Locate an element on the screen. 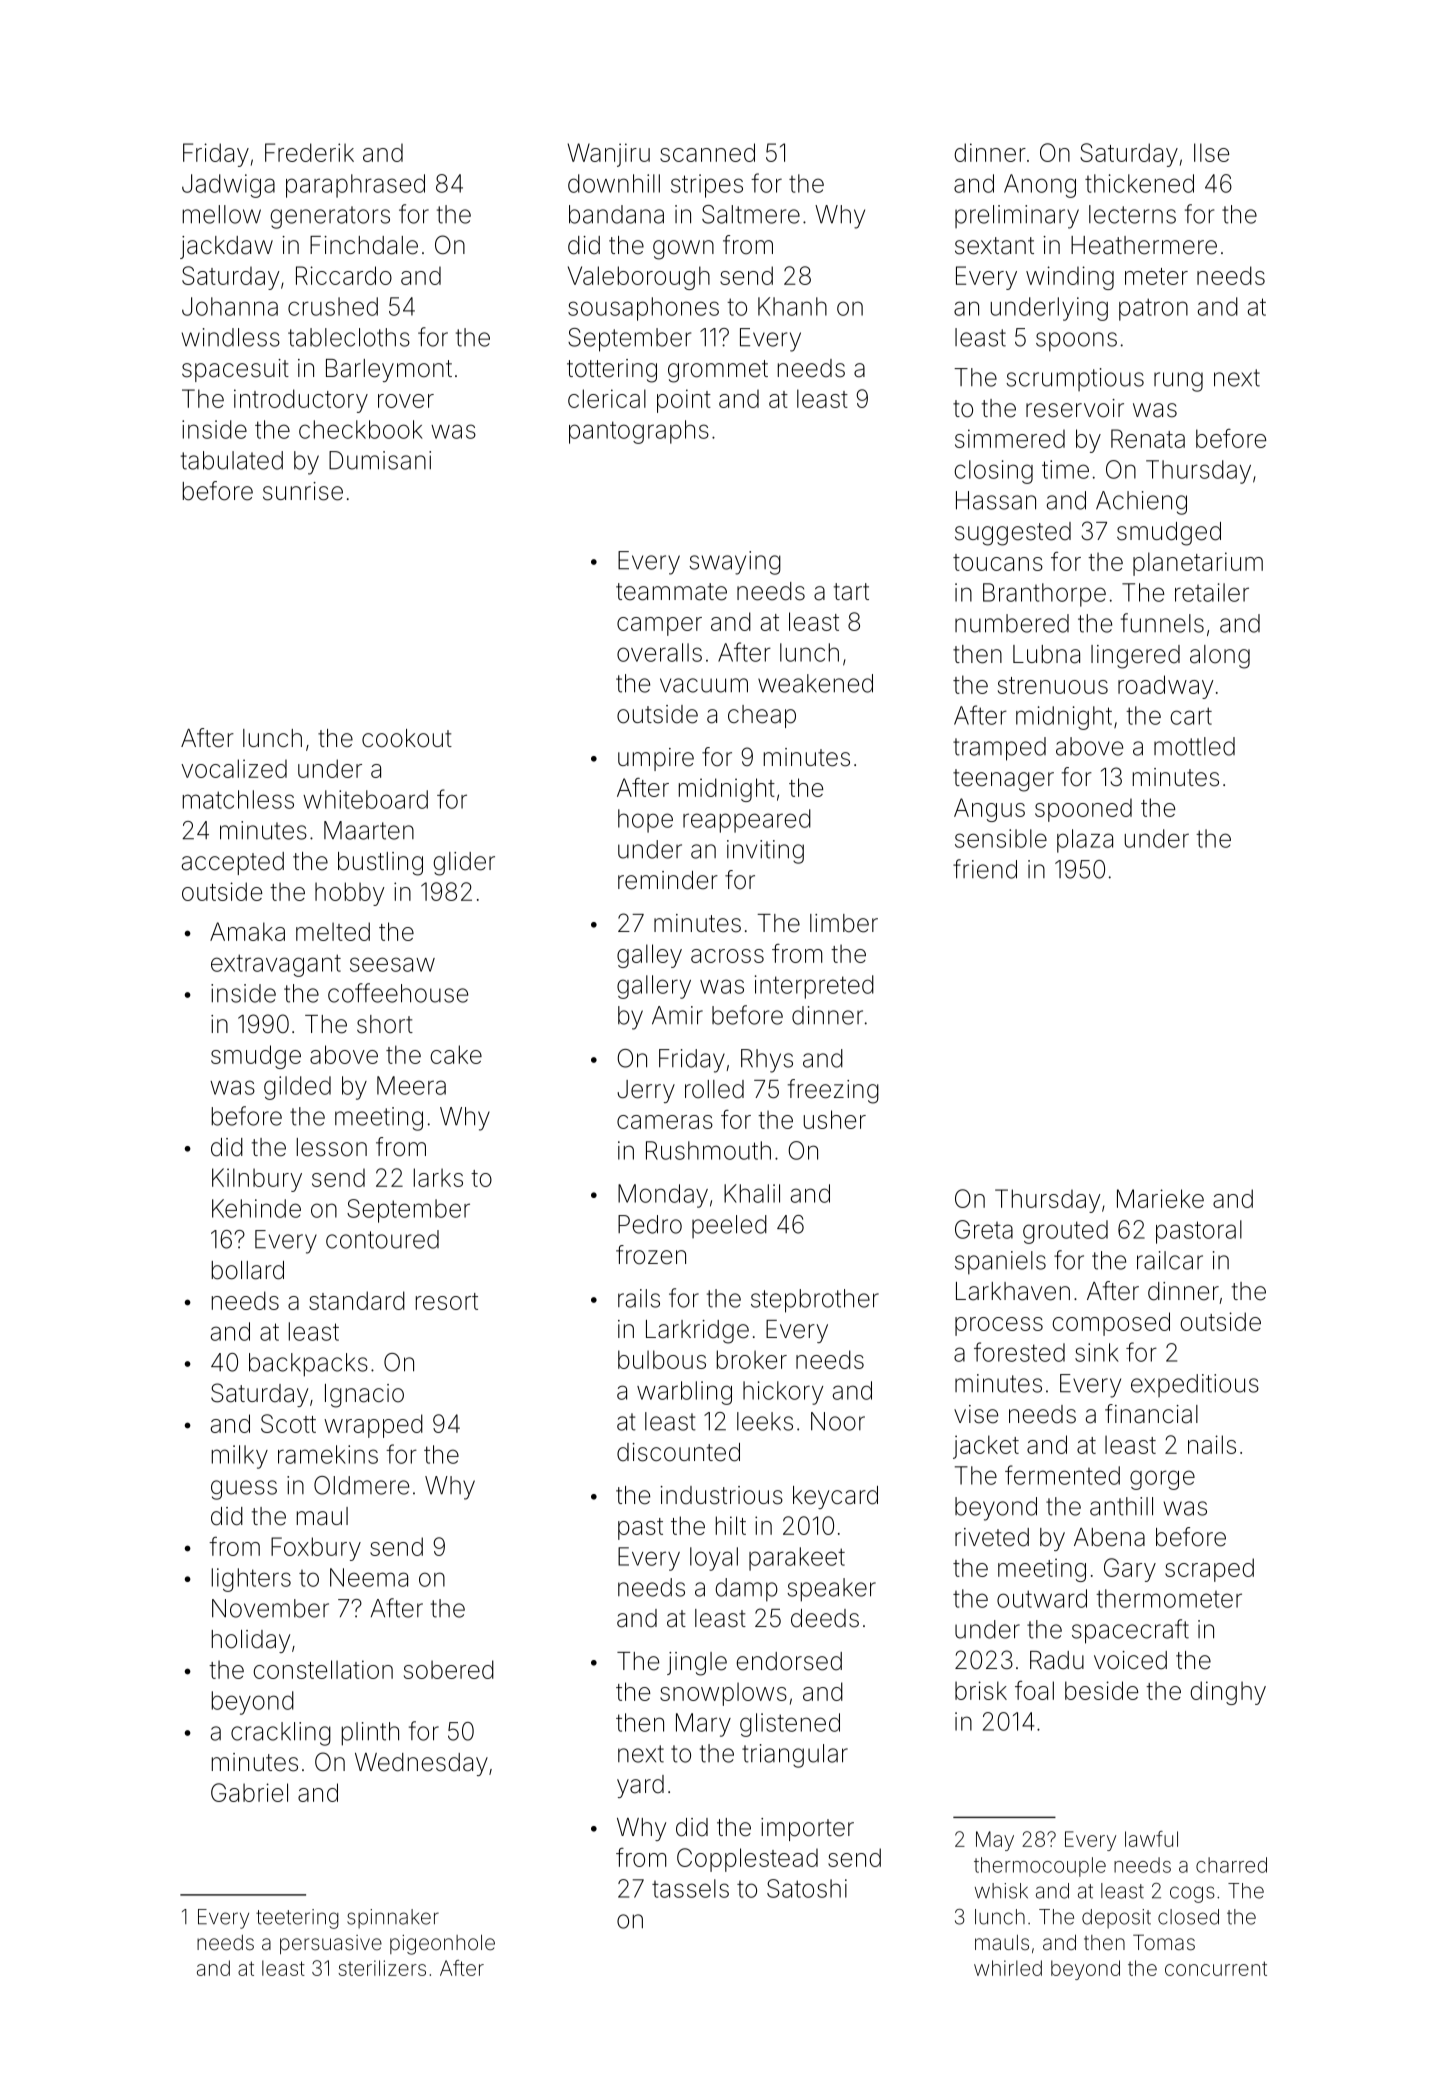  Pedro is located at coordinates (650, 1224).
